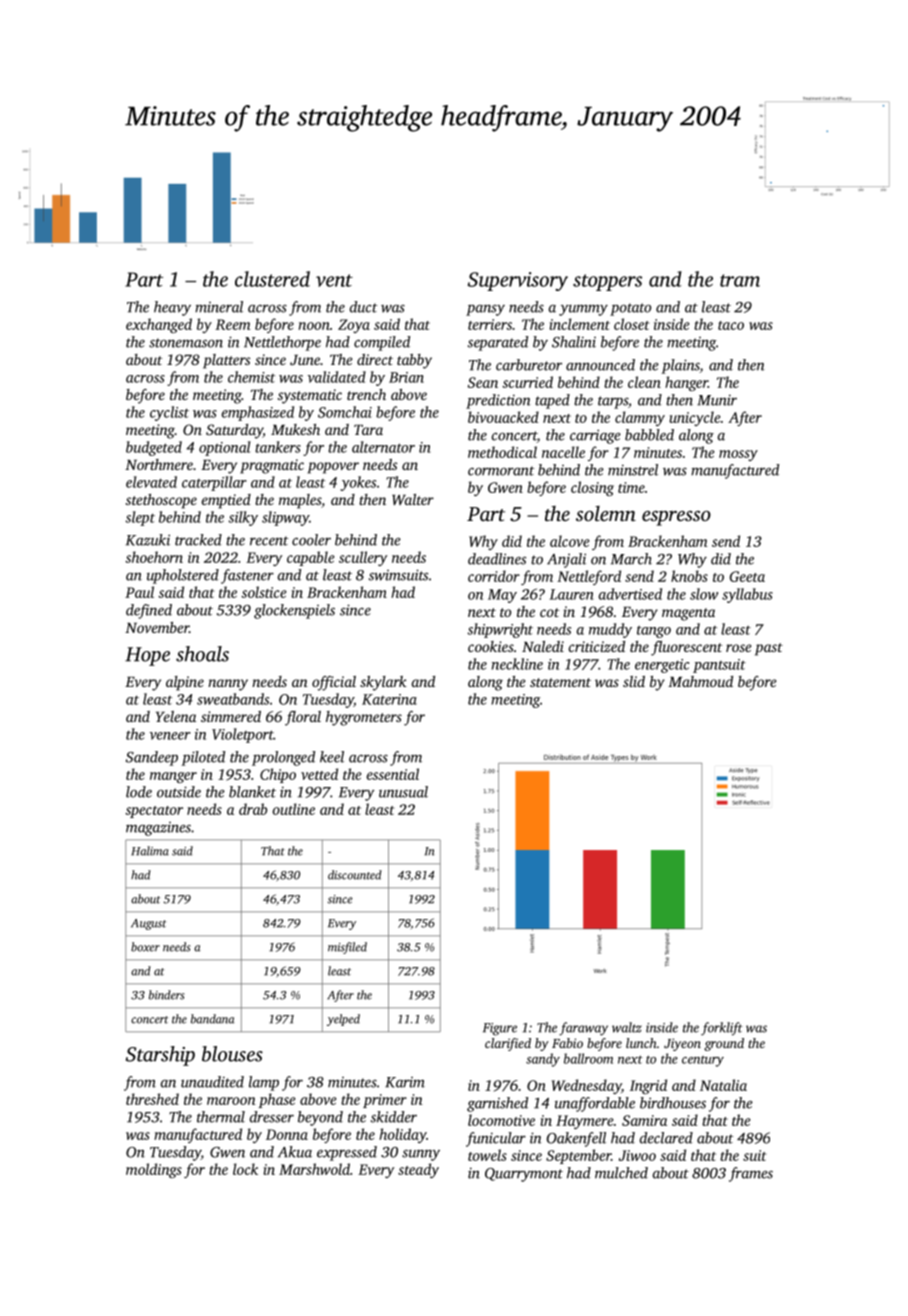  What do you see at coordinates (198, 540) in the image?
I see `tracked` at bounding box center [198, 540].
